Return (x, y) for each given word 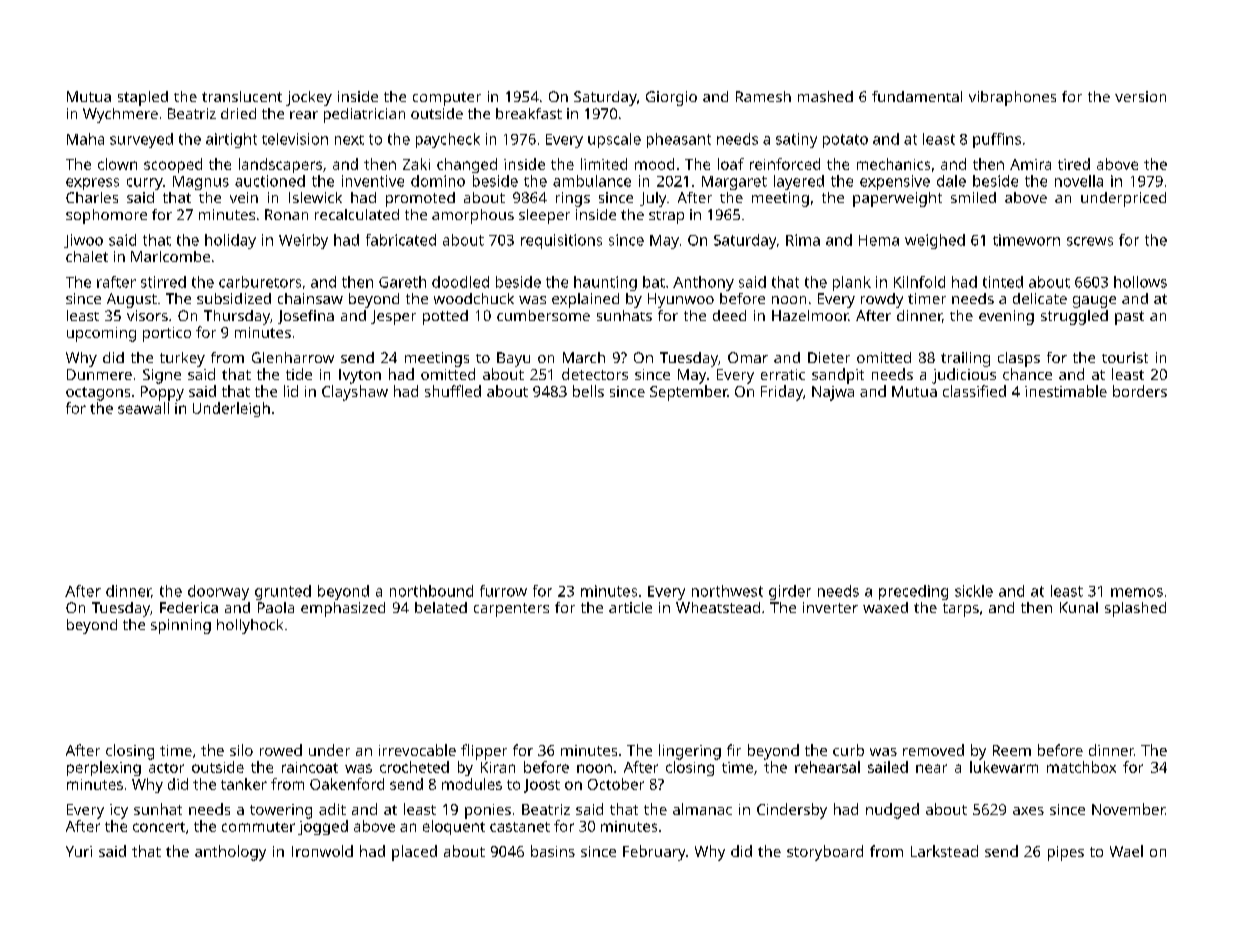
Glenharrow (293, 357)
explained (585, 300)
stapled (143, 98)
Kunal (1079, 607)
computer (447, 99)
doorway (218, 592)
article (630, 607)
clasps (1019, 359)
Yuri (79, 851)
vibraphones (1012, 98)
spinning (181, 626)
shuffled (453, 391)
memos (1137, 592)
